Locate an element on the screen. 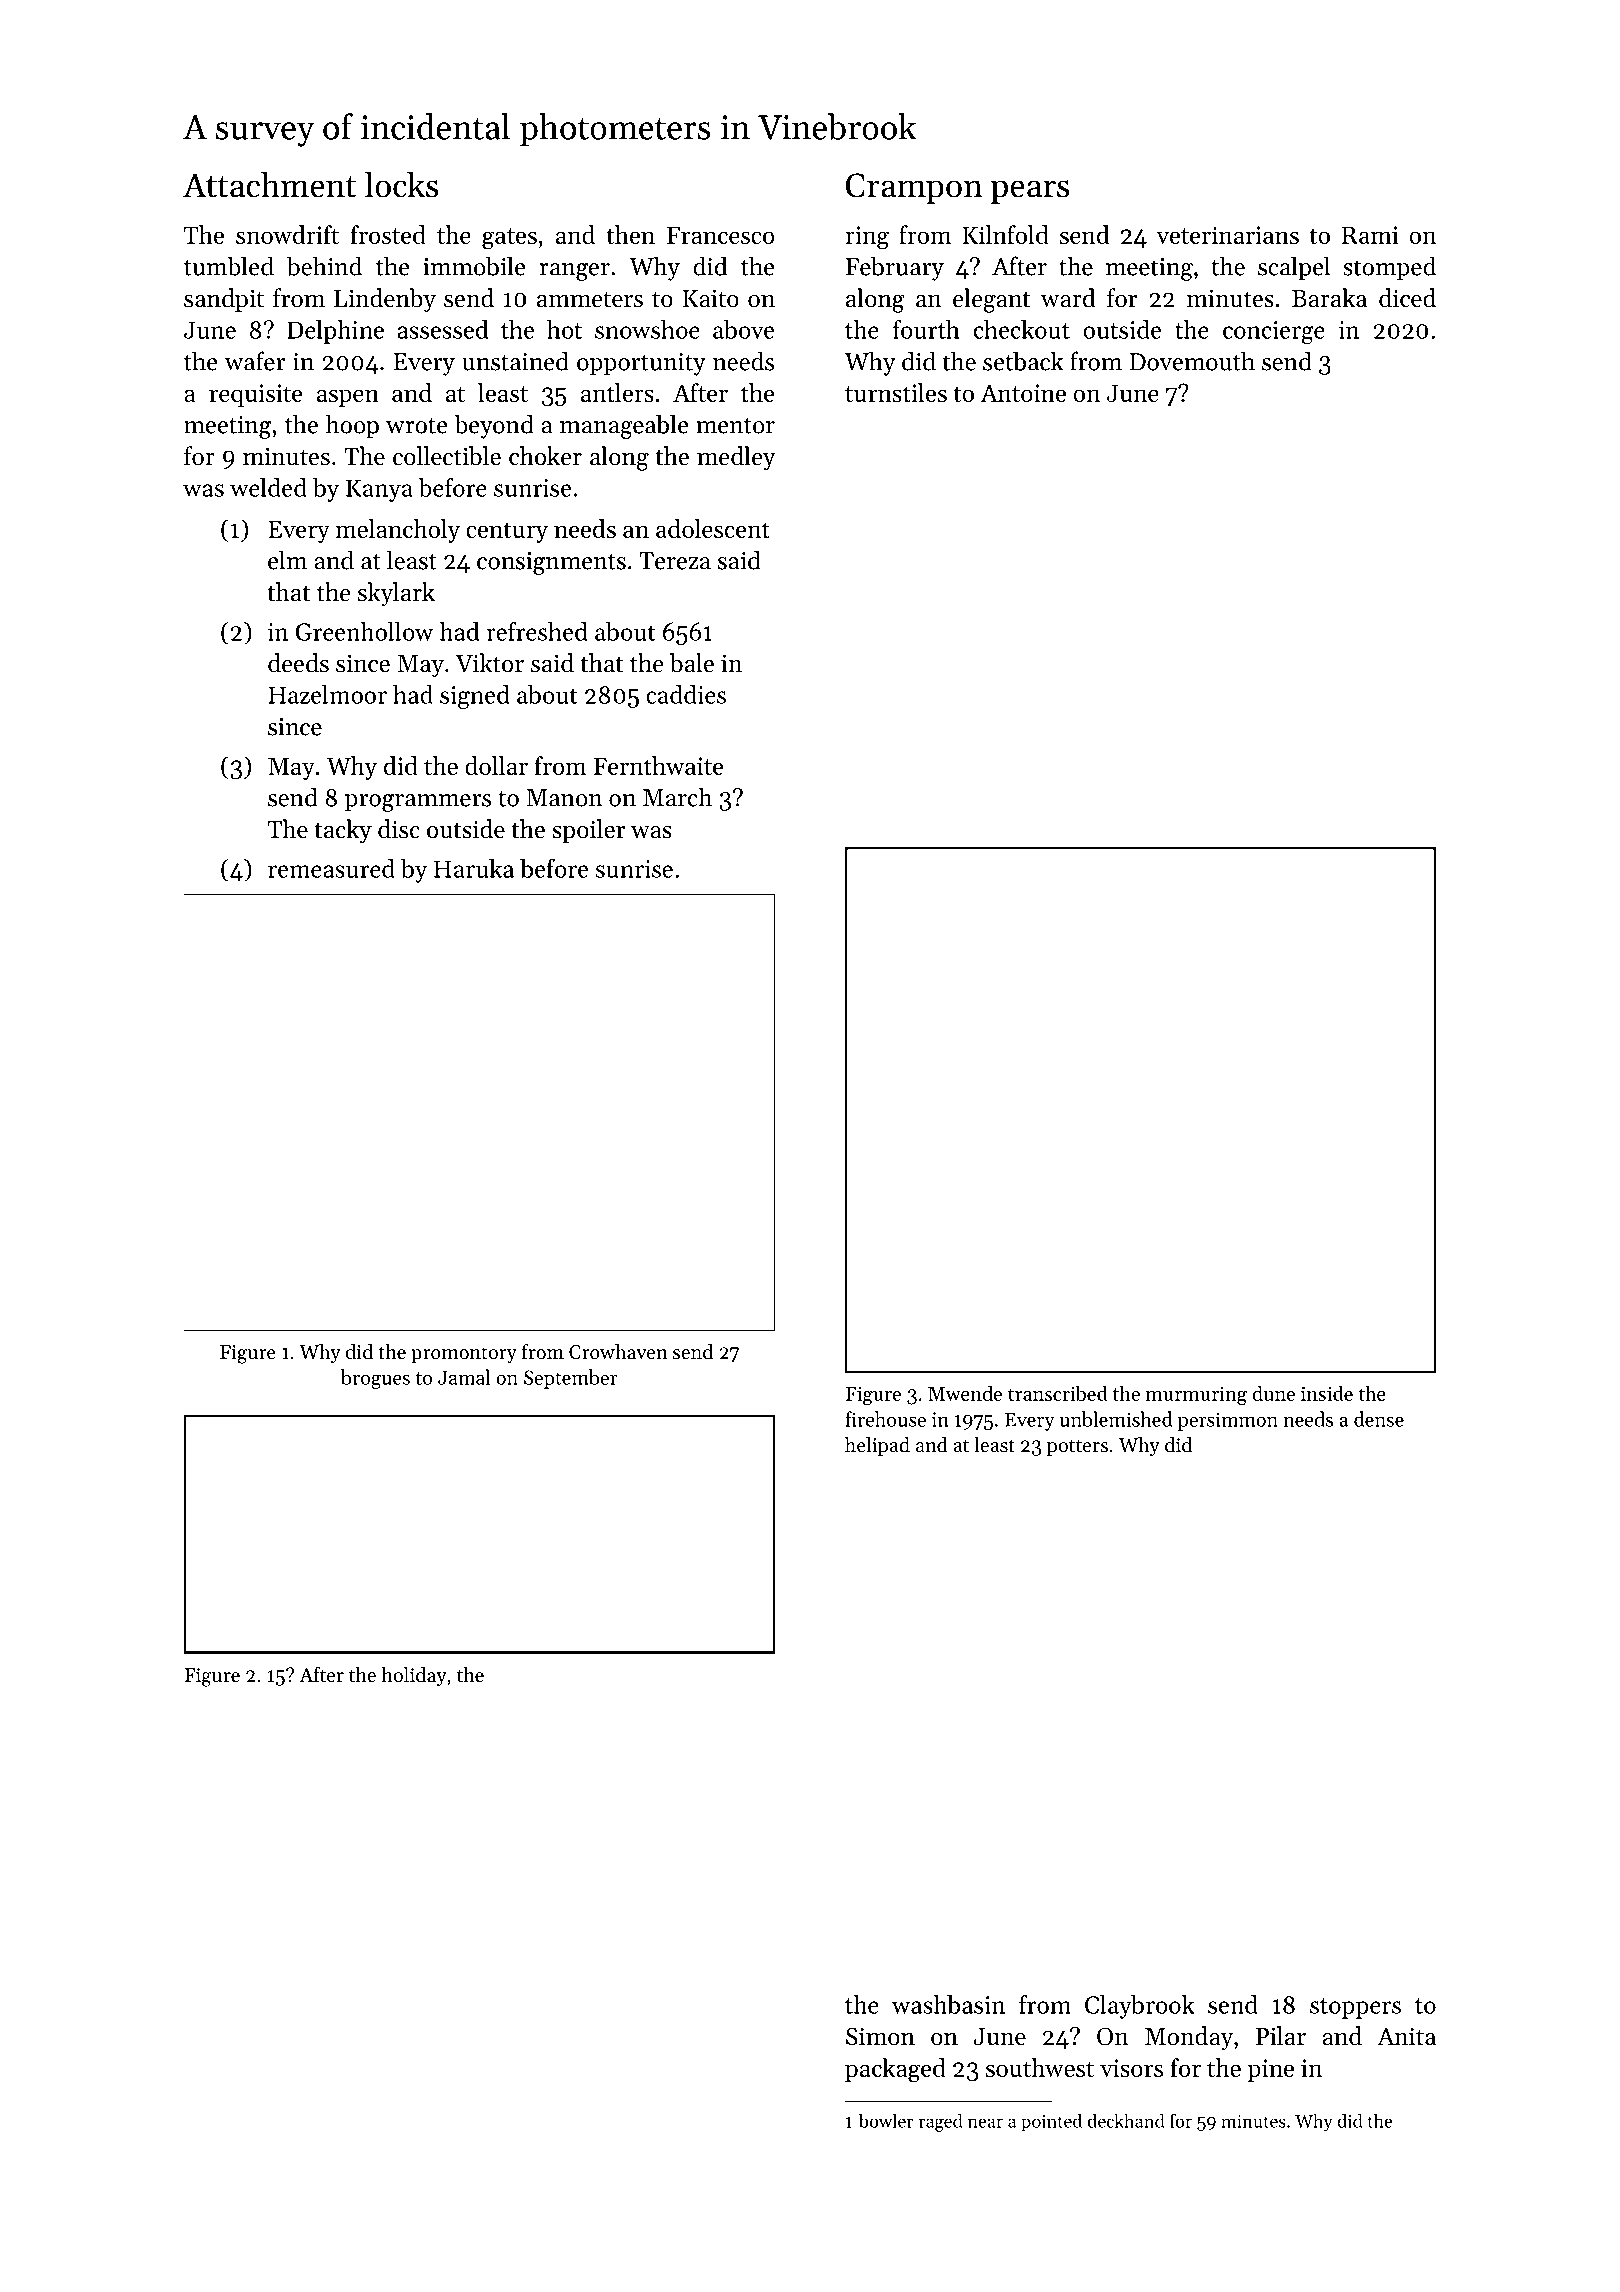  brogues is located at coordinates (375, 1379).
